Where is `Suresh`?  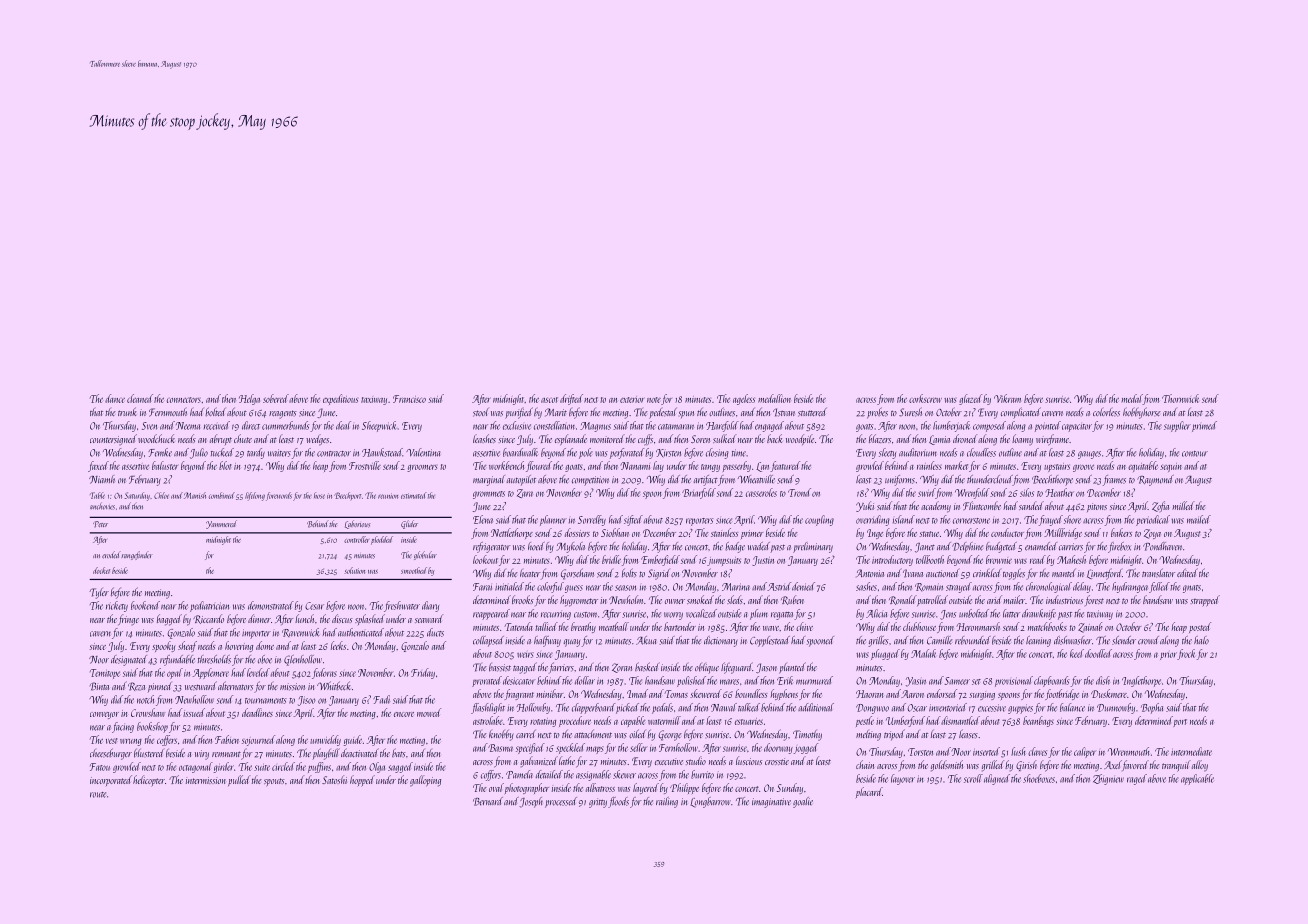
Suresh is located at coordinates (910, 412).
